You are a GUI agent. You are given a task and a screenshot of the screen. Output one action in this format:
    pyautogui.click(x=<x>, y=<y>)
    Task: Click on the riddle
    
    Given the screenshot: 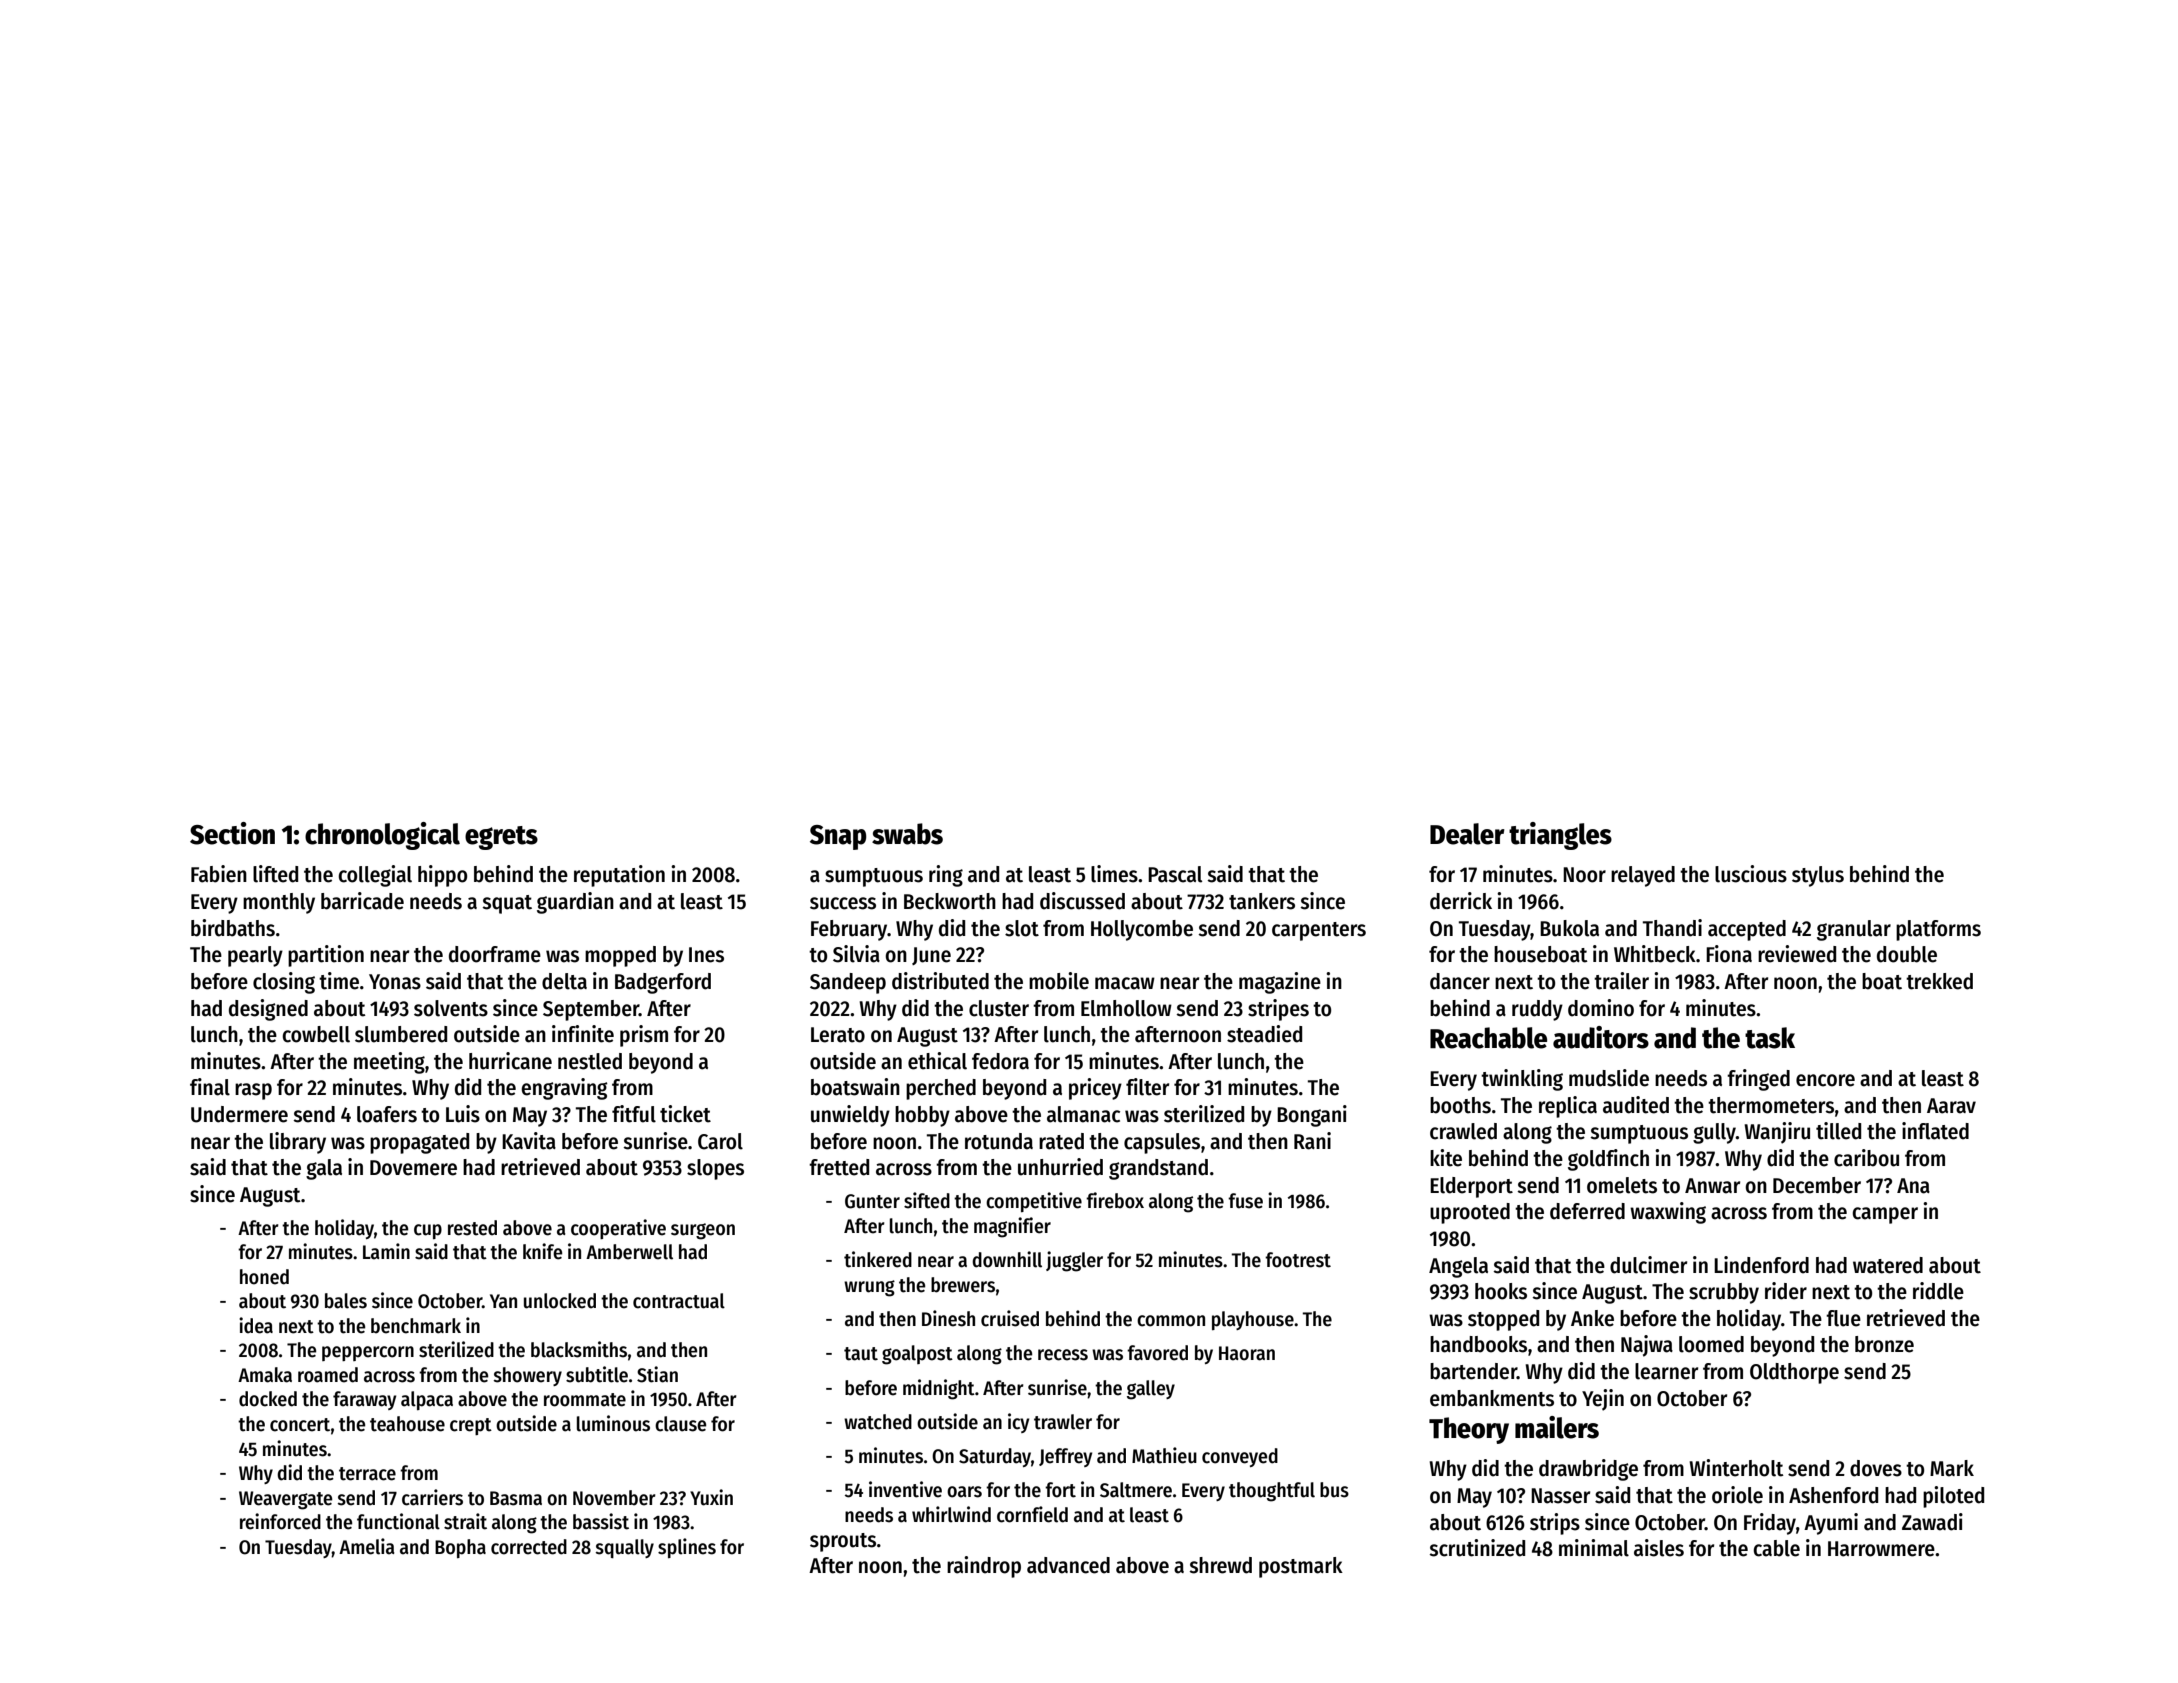 What is the action you would take?
    pyautogui.click(x=1938, y=1291)
